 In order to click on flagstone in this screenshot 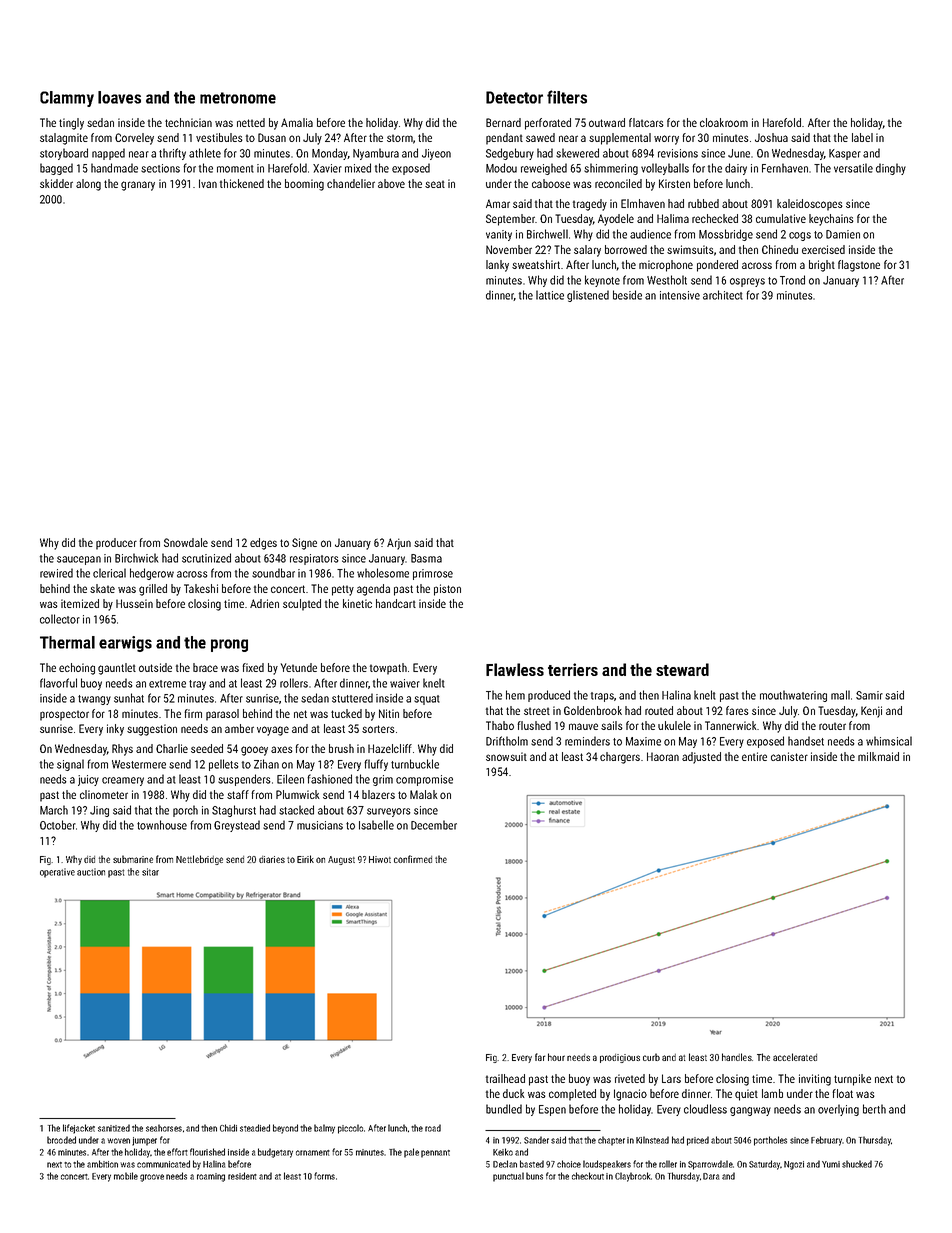, I will do `click(859, 266)`.
